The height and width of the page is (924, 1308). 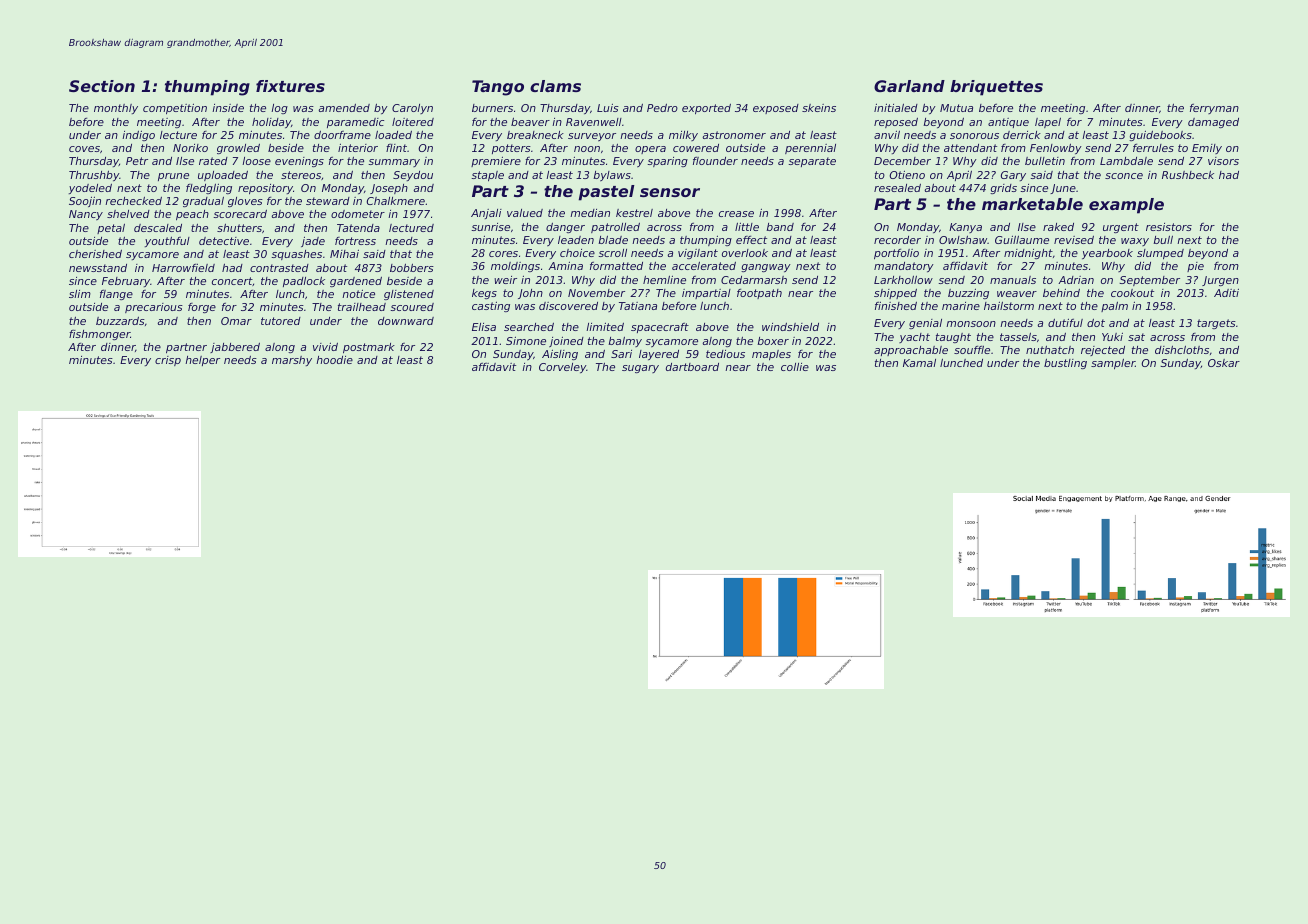 I want to click on Aditi, so click(x=1226, y=293).
